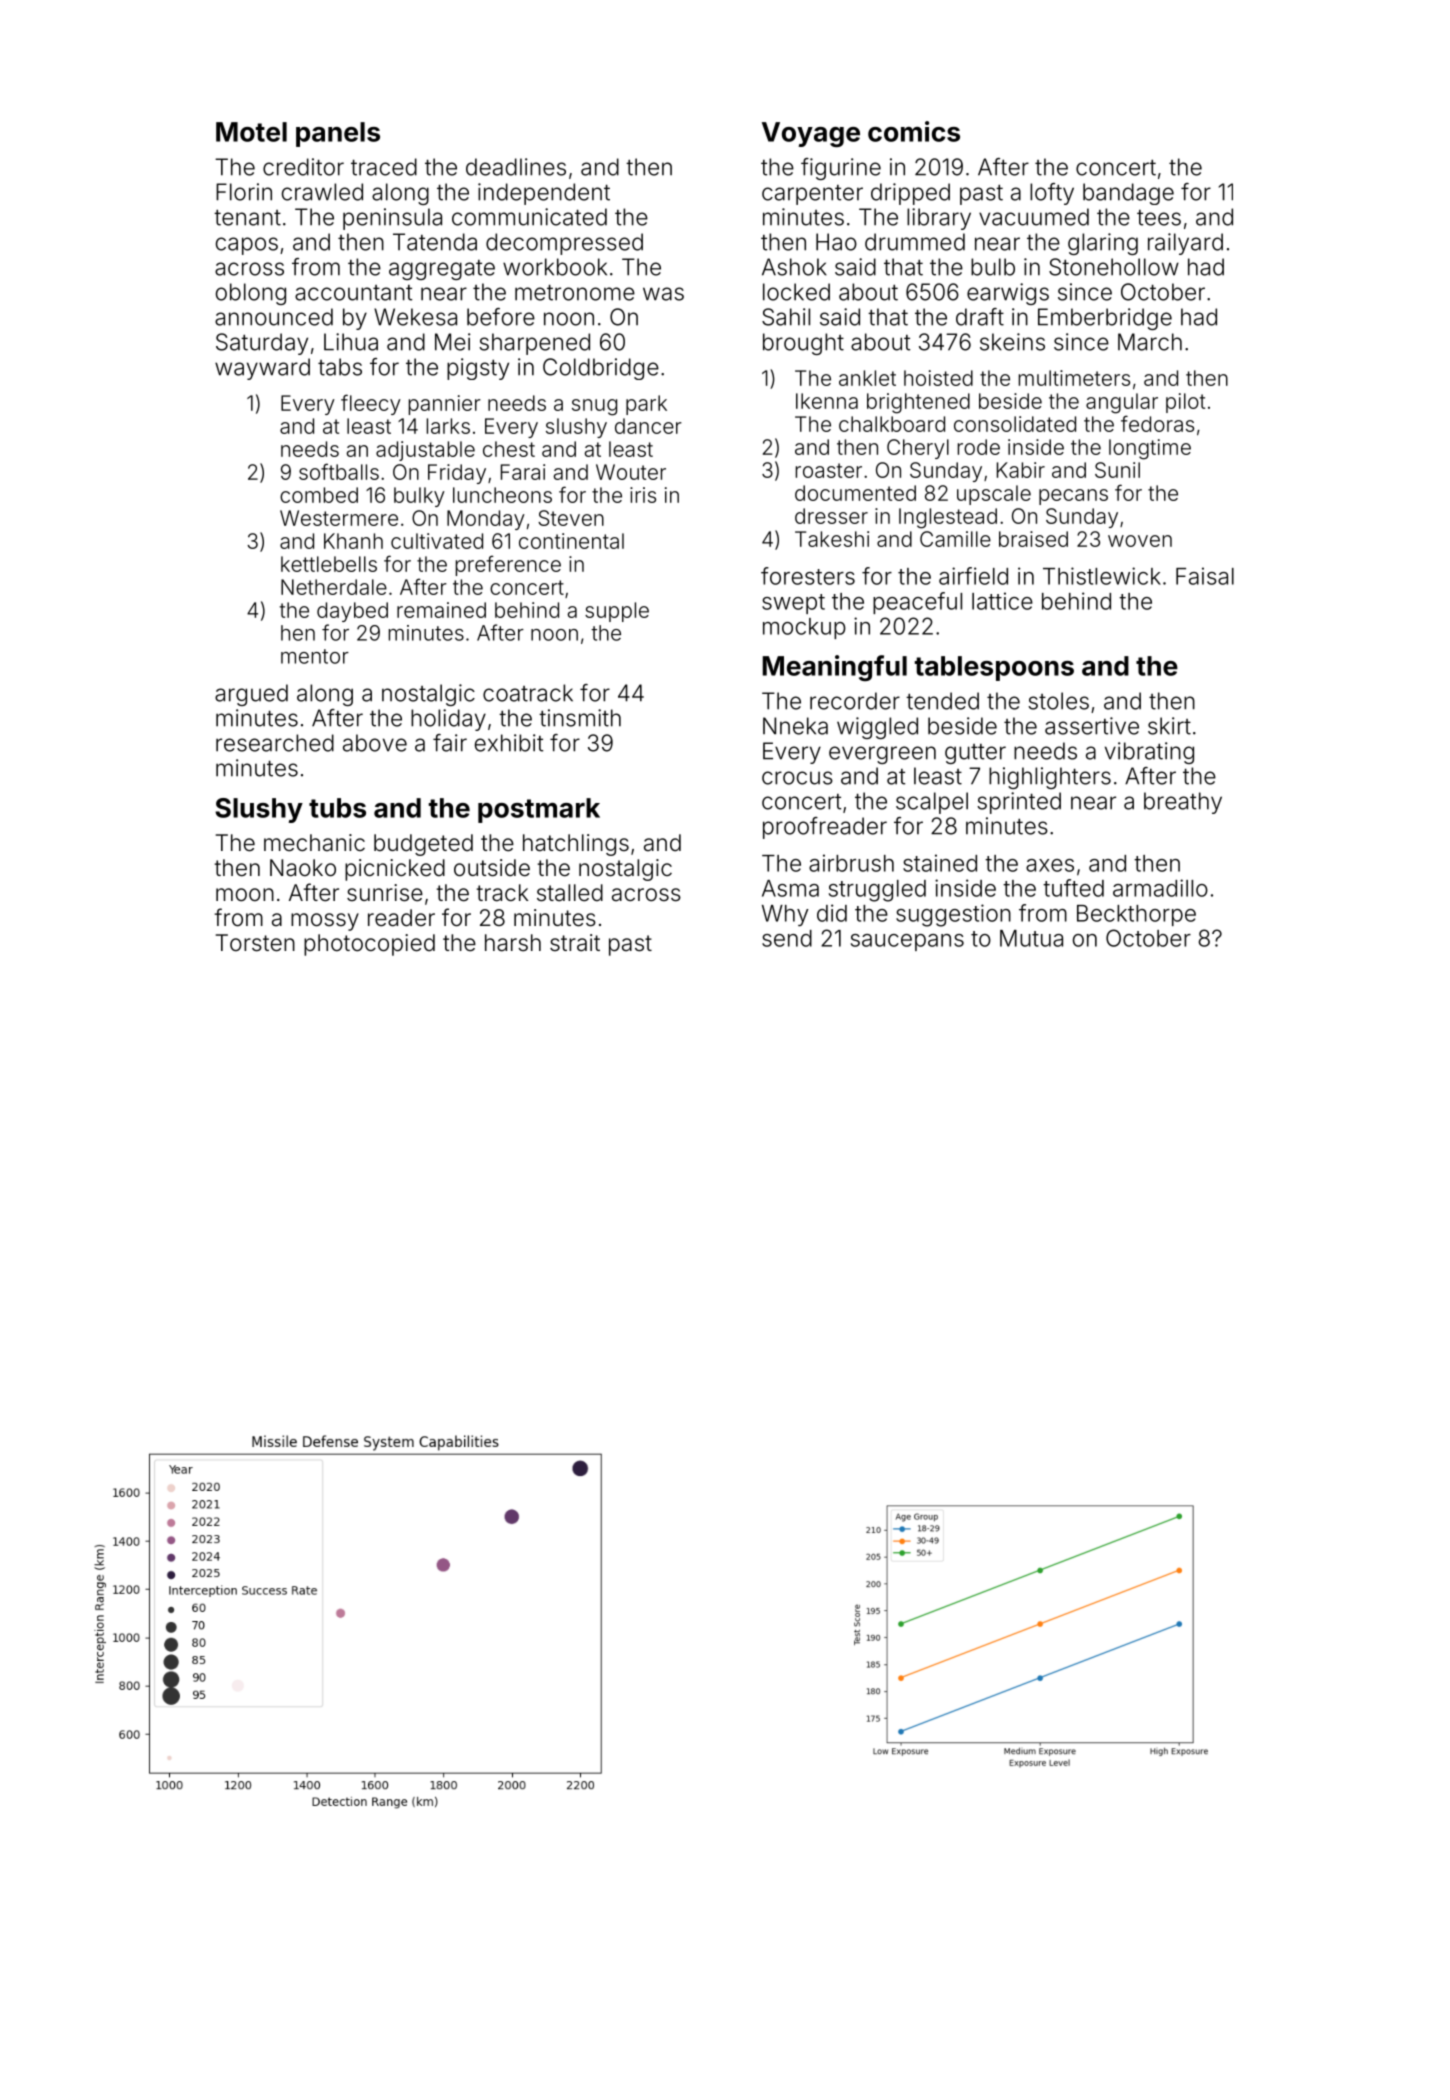 The height and width of the screenshot is (2100, 1450). What do you see at coordinates (352, 612) in the screenshot?
I see `daybed` at bounding box center [352, 612].
